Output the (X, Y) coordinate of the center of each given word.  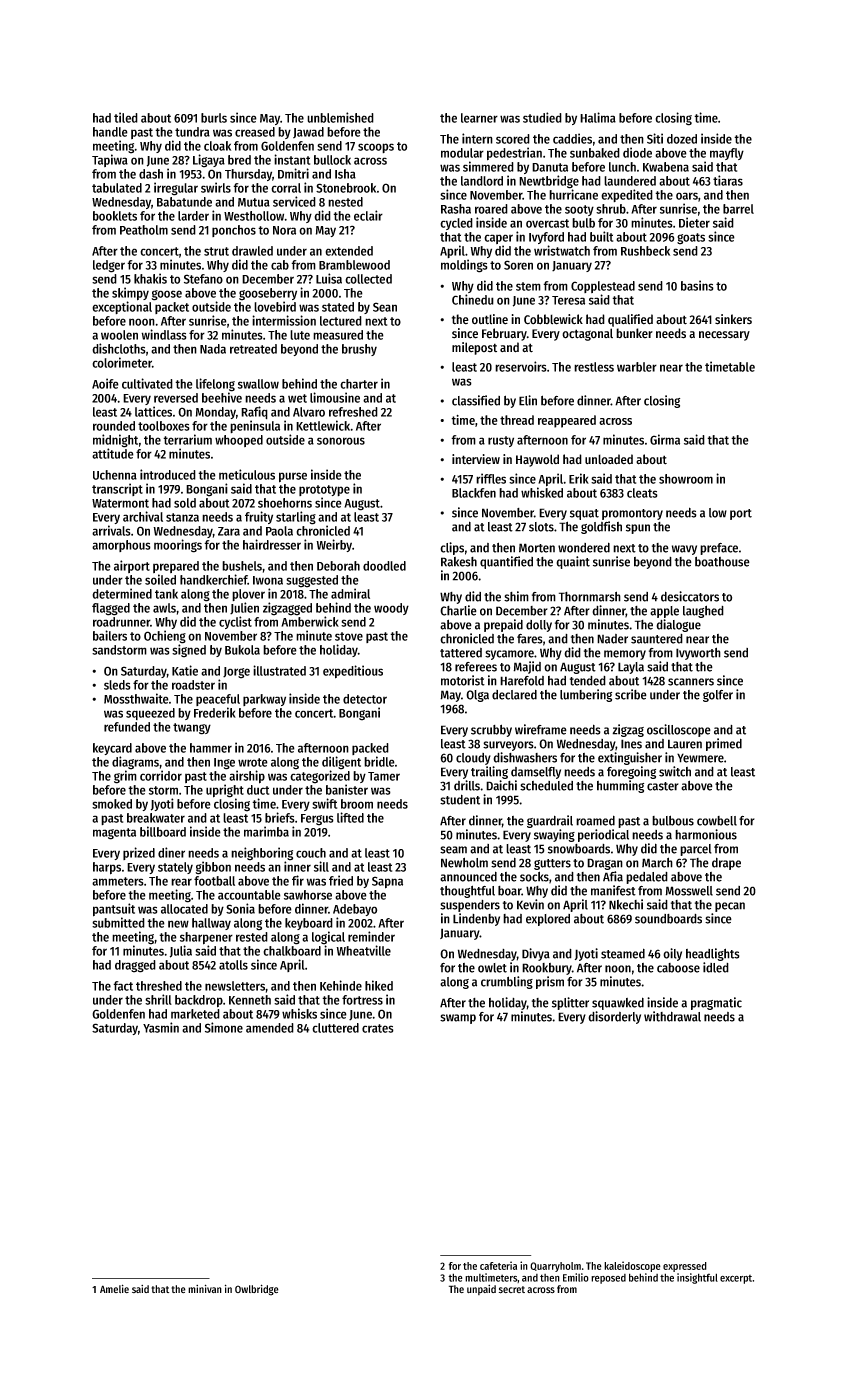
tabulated (117, 188)
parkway (264, 700)
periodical (603, 835)
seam (453, 850)
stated (338, 307)
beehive (222, 397)
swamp (458, 1019)
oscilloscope (679, 730)
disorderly (614, 1017)
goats (691, 239)
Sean (385, 307)
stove (349, 636)
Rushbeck (645, 251)
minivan (205, 1288)
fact (123, 986)
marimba (266, 831)
